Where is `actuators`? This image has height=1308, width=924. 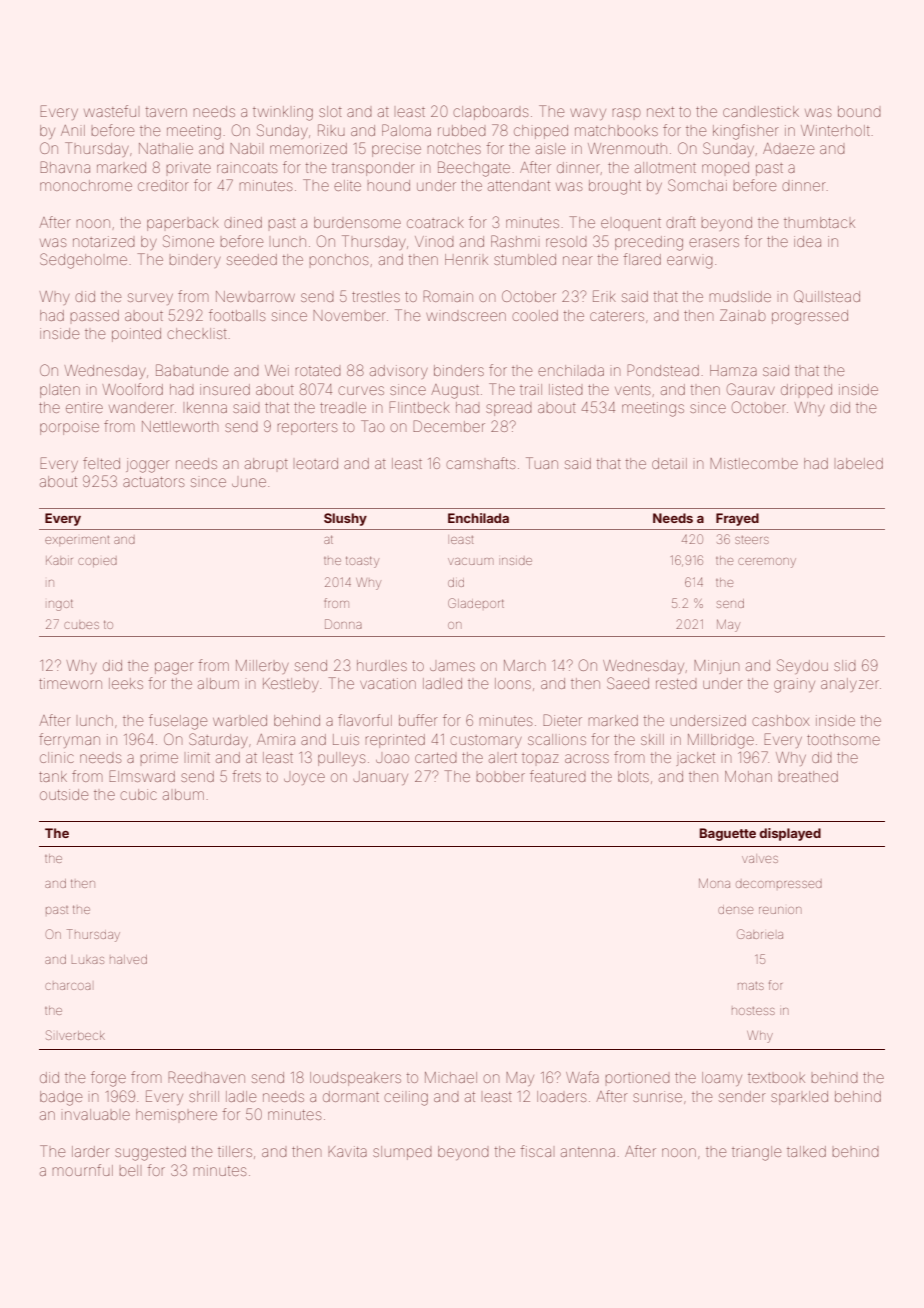
actuators is located at coordinates (153, 482).
